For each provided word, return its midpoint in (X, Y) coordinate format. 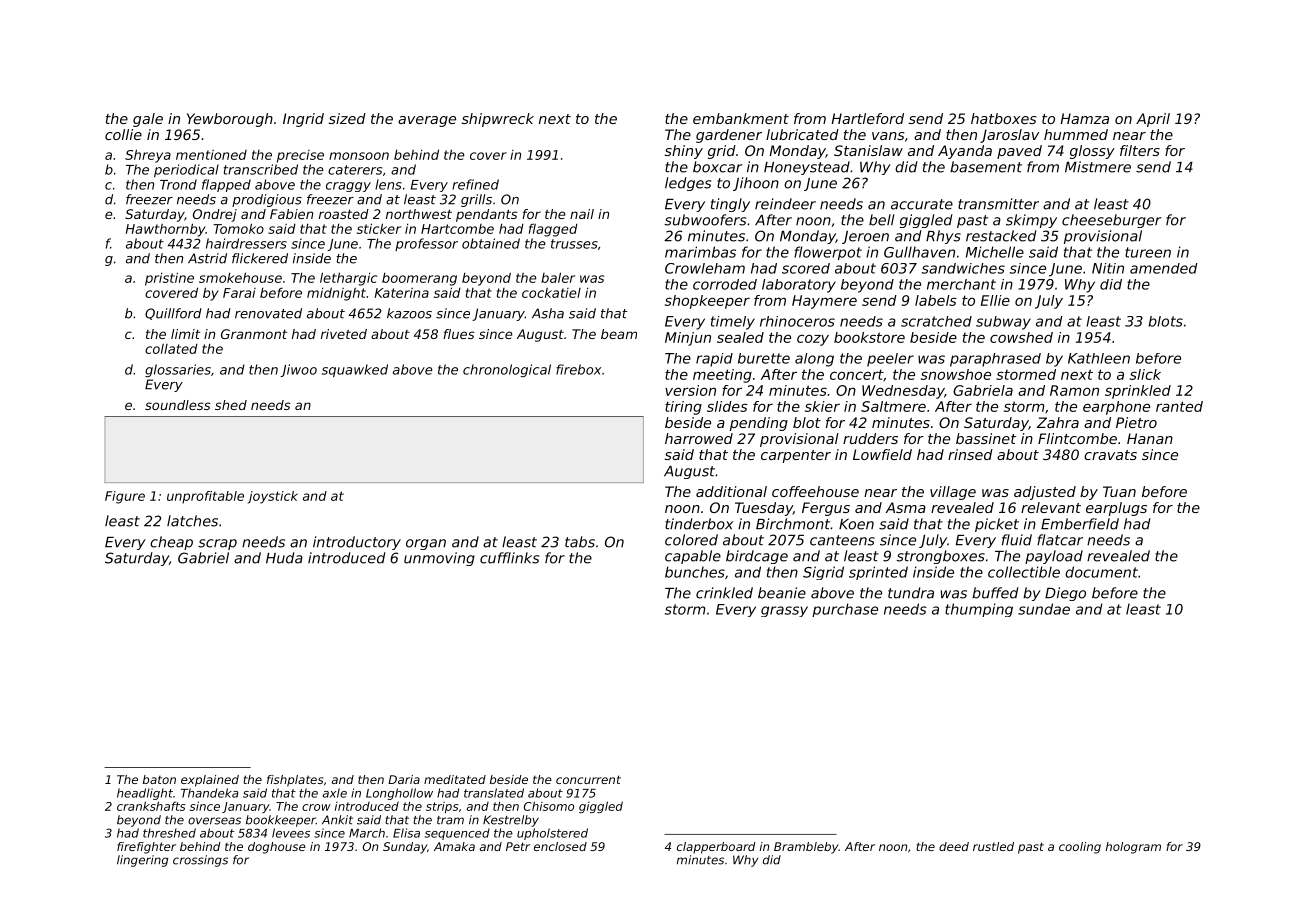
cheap (171, 543)
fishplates (295, 781)
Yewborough (230, 120)
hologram (1133, 848)
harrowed (699, 438)
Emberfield (1080, 524)
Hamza (1084, 118)
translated (494, 793)
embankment (741, 118)
